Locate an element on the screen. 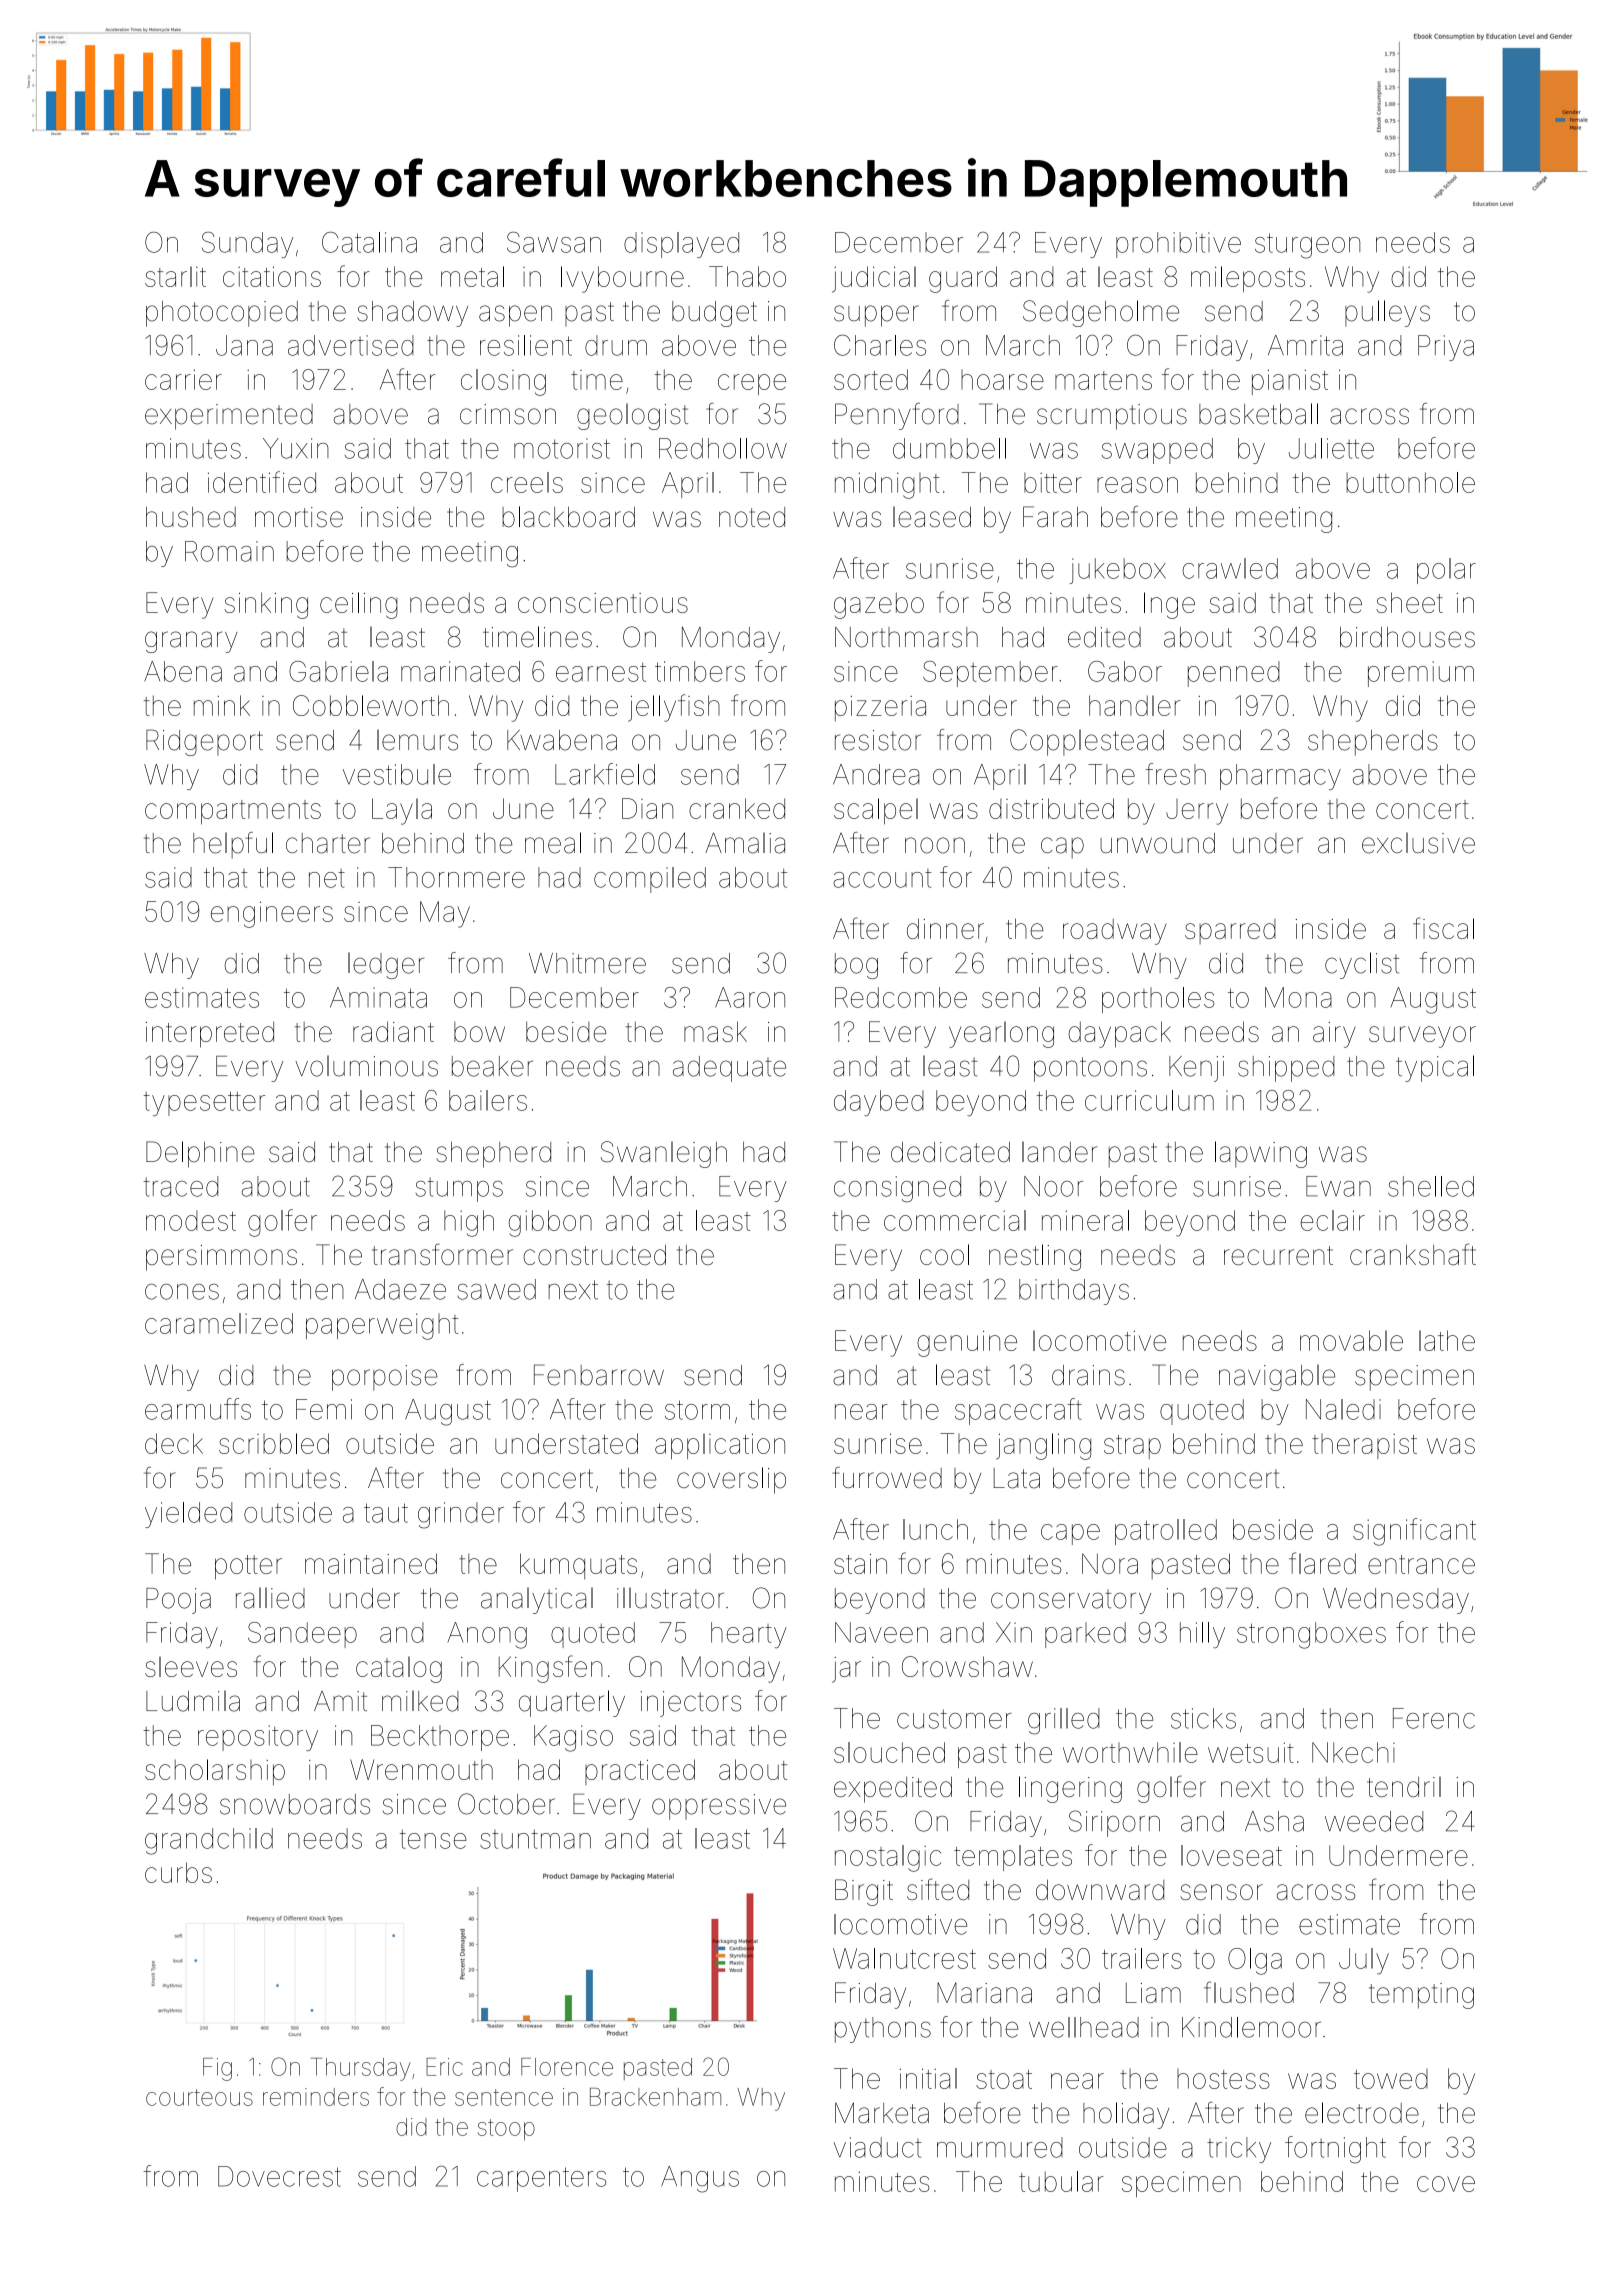 The width and height of the screenshot is (1620, 2292). Catalina is located at coordinates (369, 242).
